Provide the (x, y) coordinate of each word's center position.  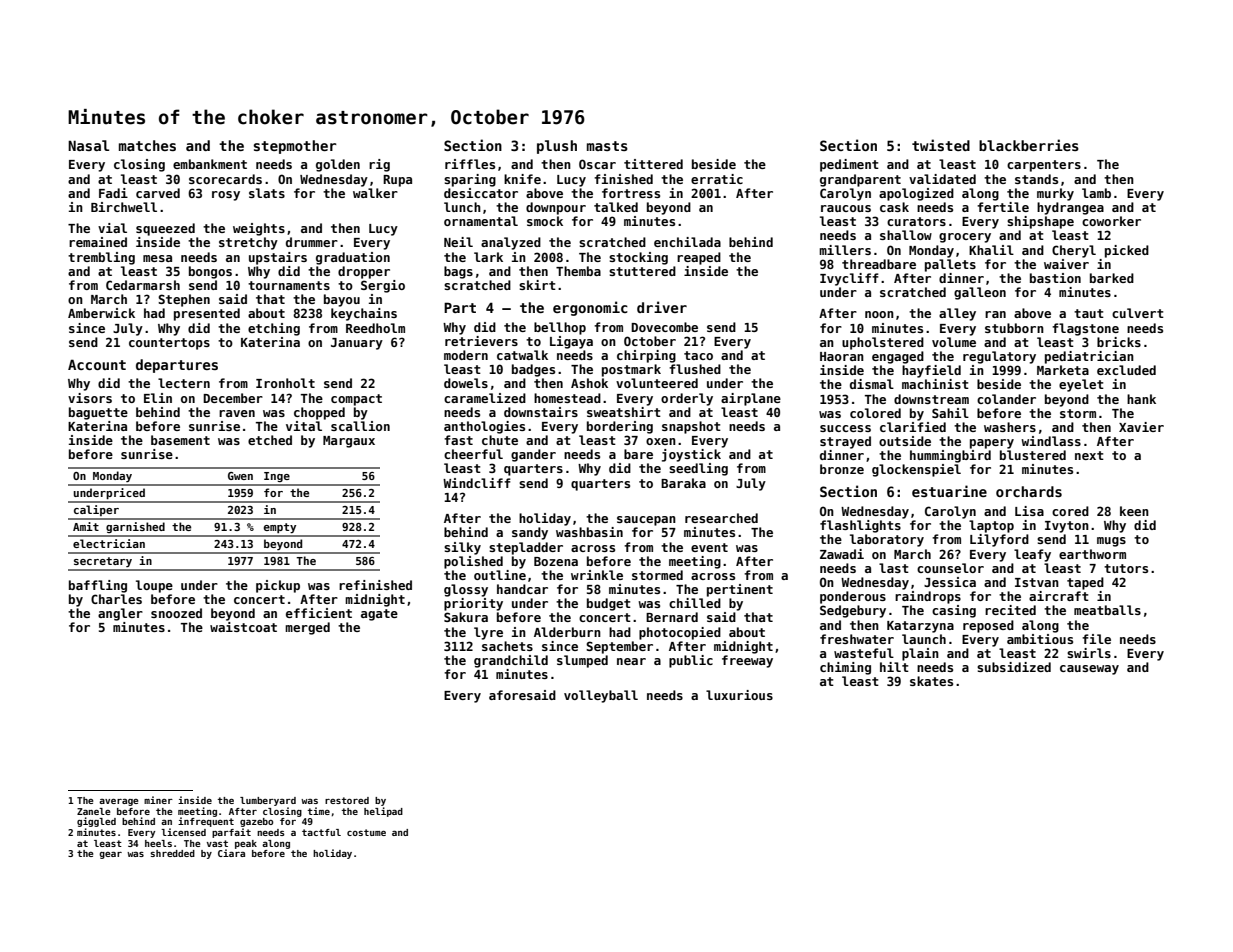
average (119, 802)
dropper (364, 272)
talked (616, 207)
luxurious (739, 695)
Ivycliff (849, 279)
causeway (1089, 670)
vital (304, 426)
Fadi (113, 193)
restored (347, 800)
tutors (1126, 568)
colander (1006, 399)
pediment (849, 165)
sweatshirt (624, 412)
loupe (154, 586)
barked (1112, 278)
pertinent (740, 590)
